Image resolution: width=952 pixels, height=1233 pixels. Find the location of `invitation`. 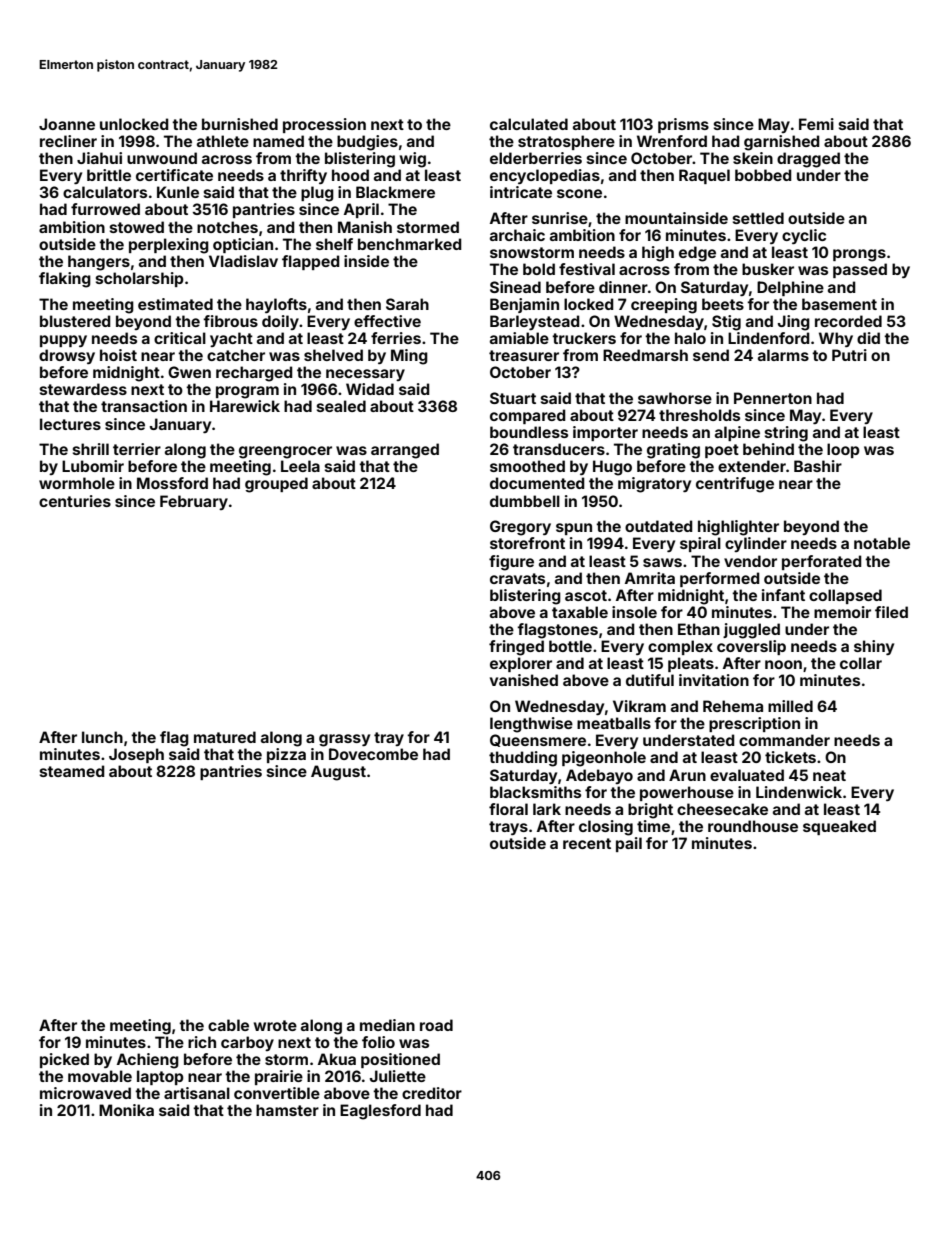

invitation is located at coordinates (714, 680).
